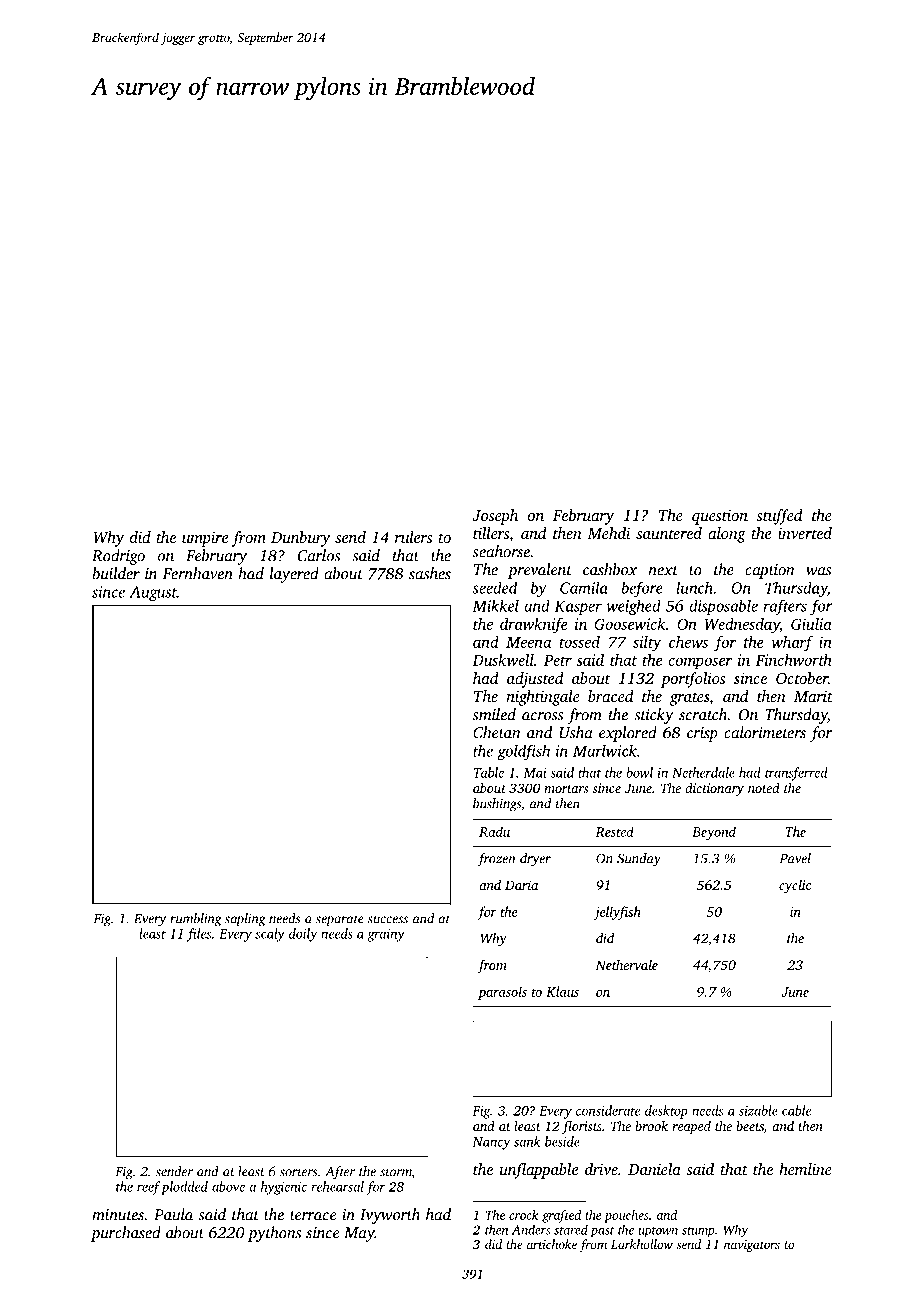 The width and height of the page is (924, 1308). I want to click on Sunday, so click(639, 860).
